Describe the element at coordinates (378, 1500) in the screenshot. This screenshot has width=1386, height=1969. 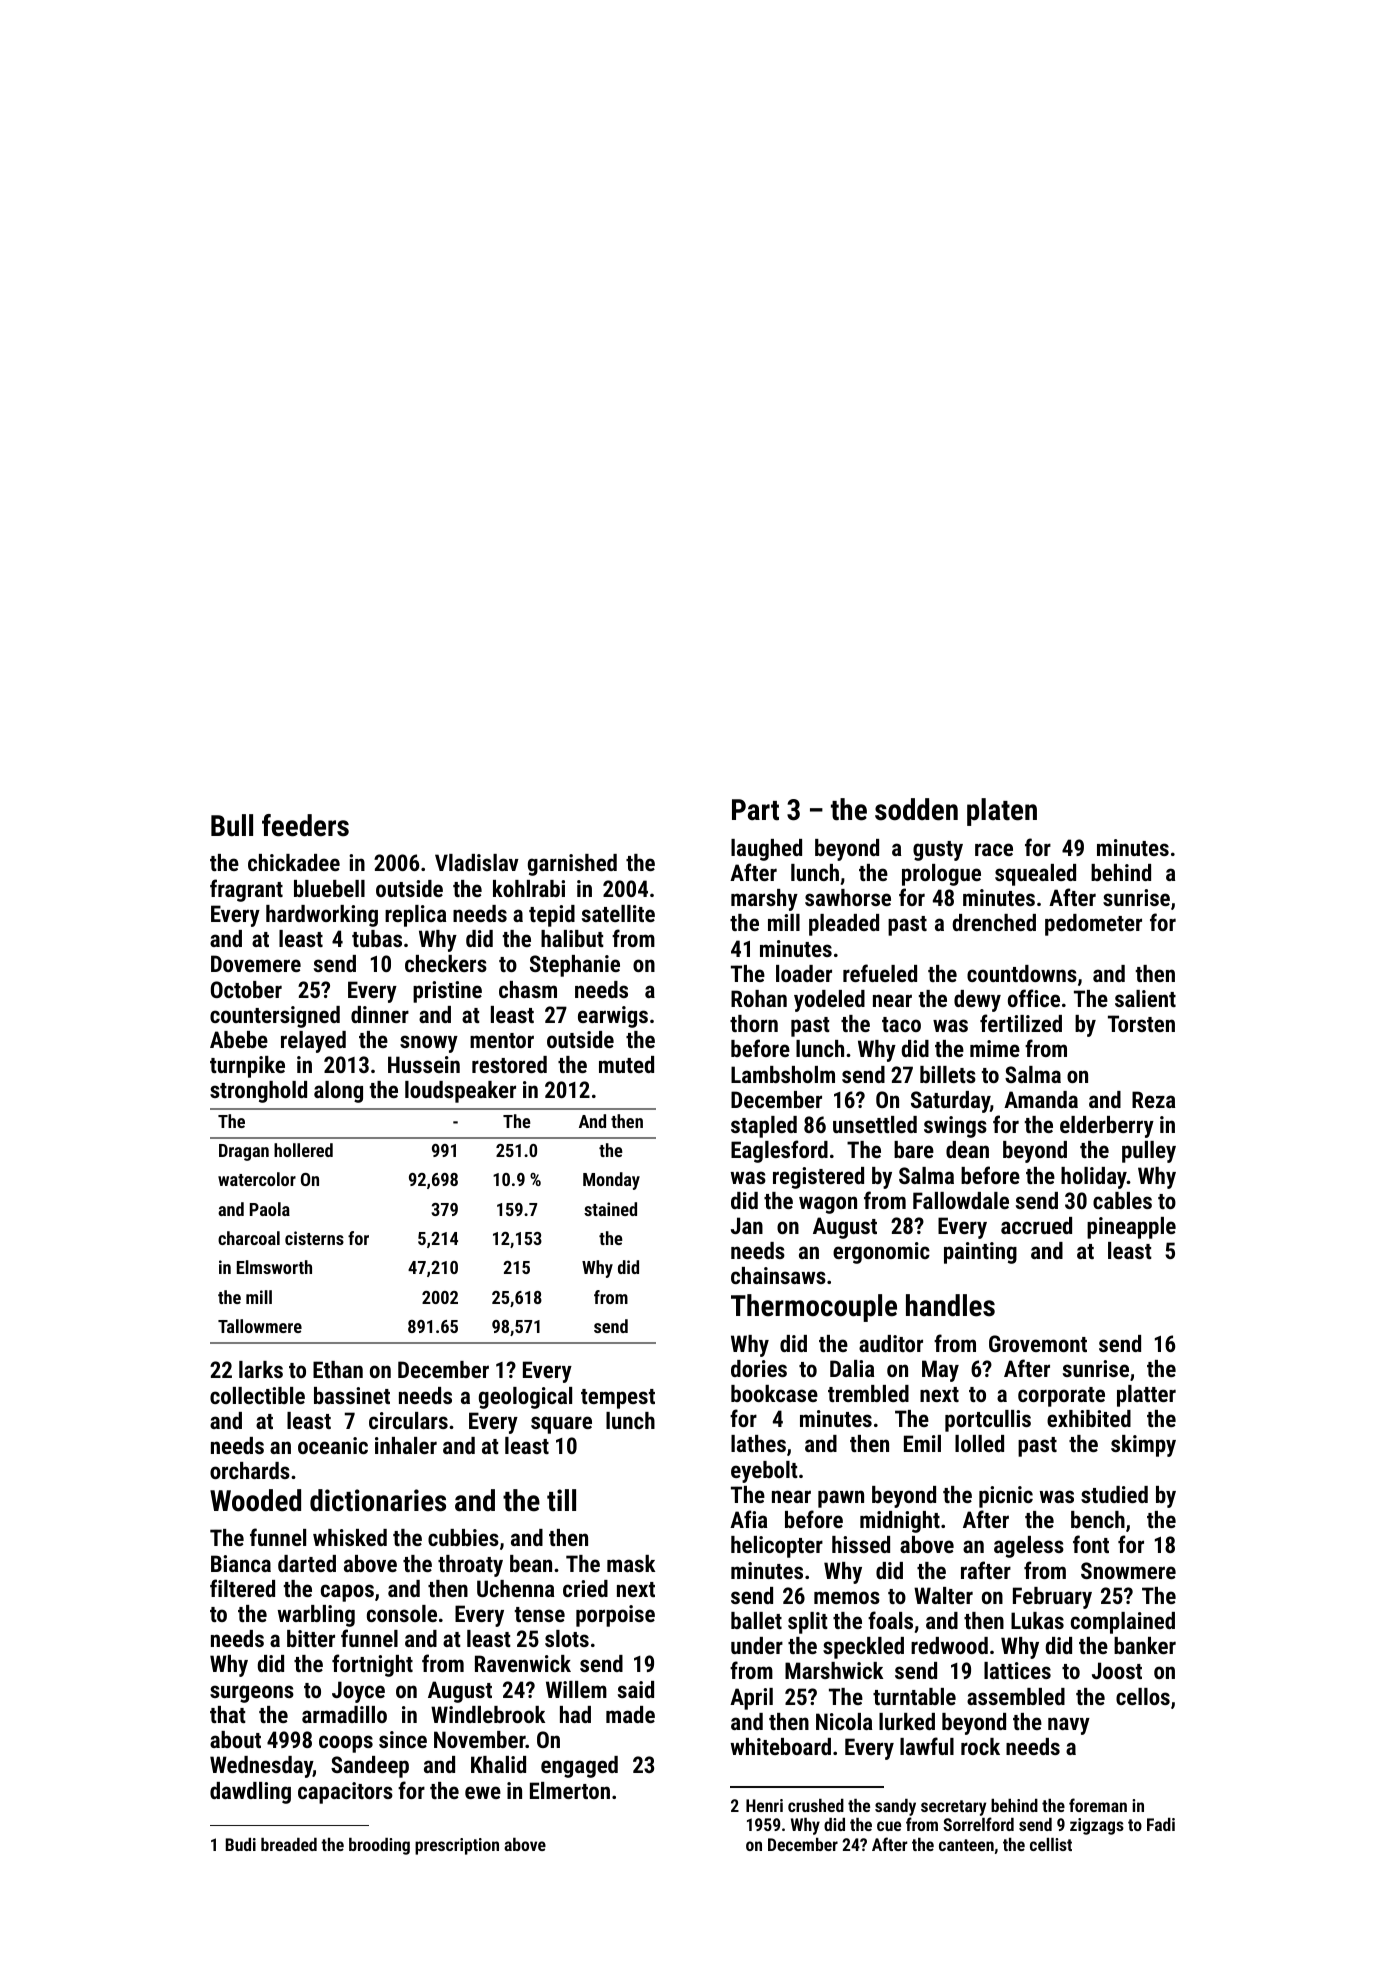
I see `dictionaries` at that location.
